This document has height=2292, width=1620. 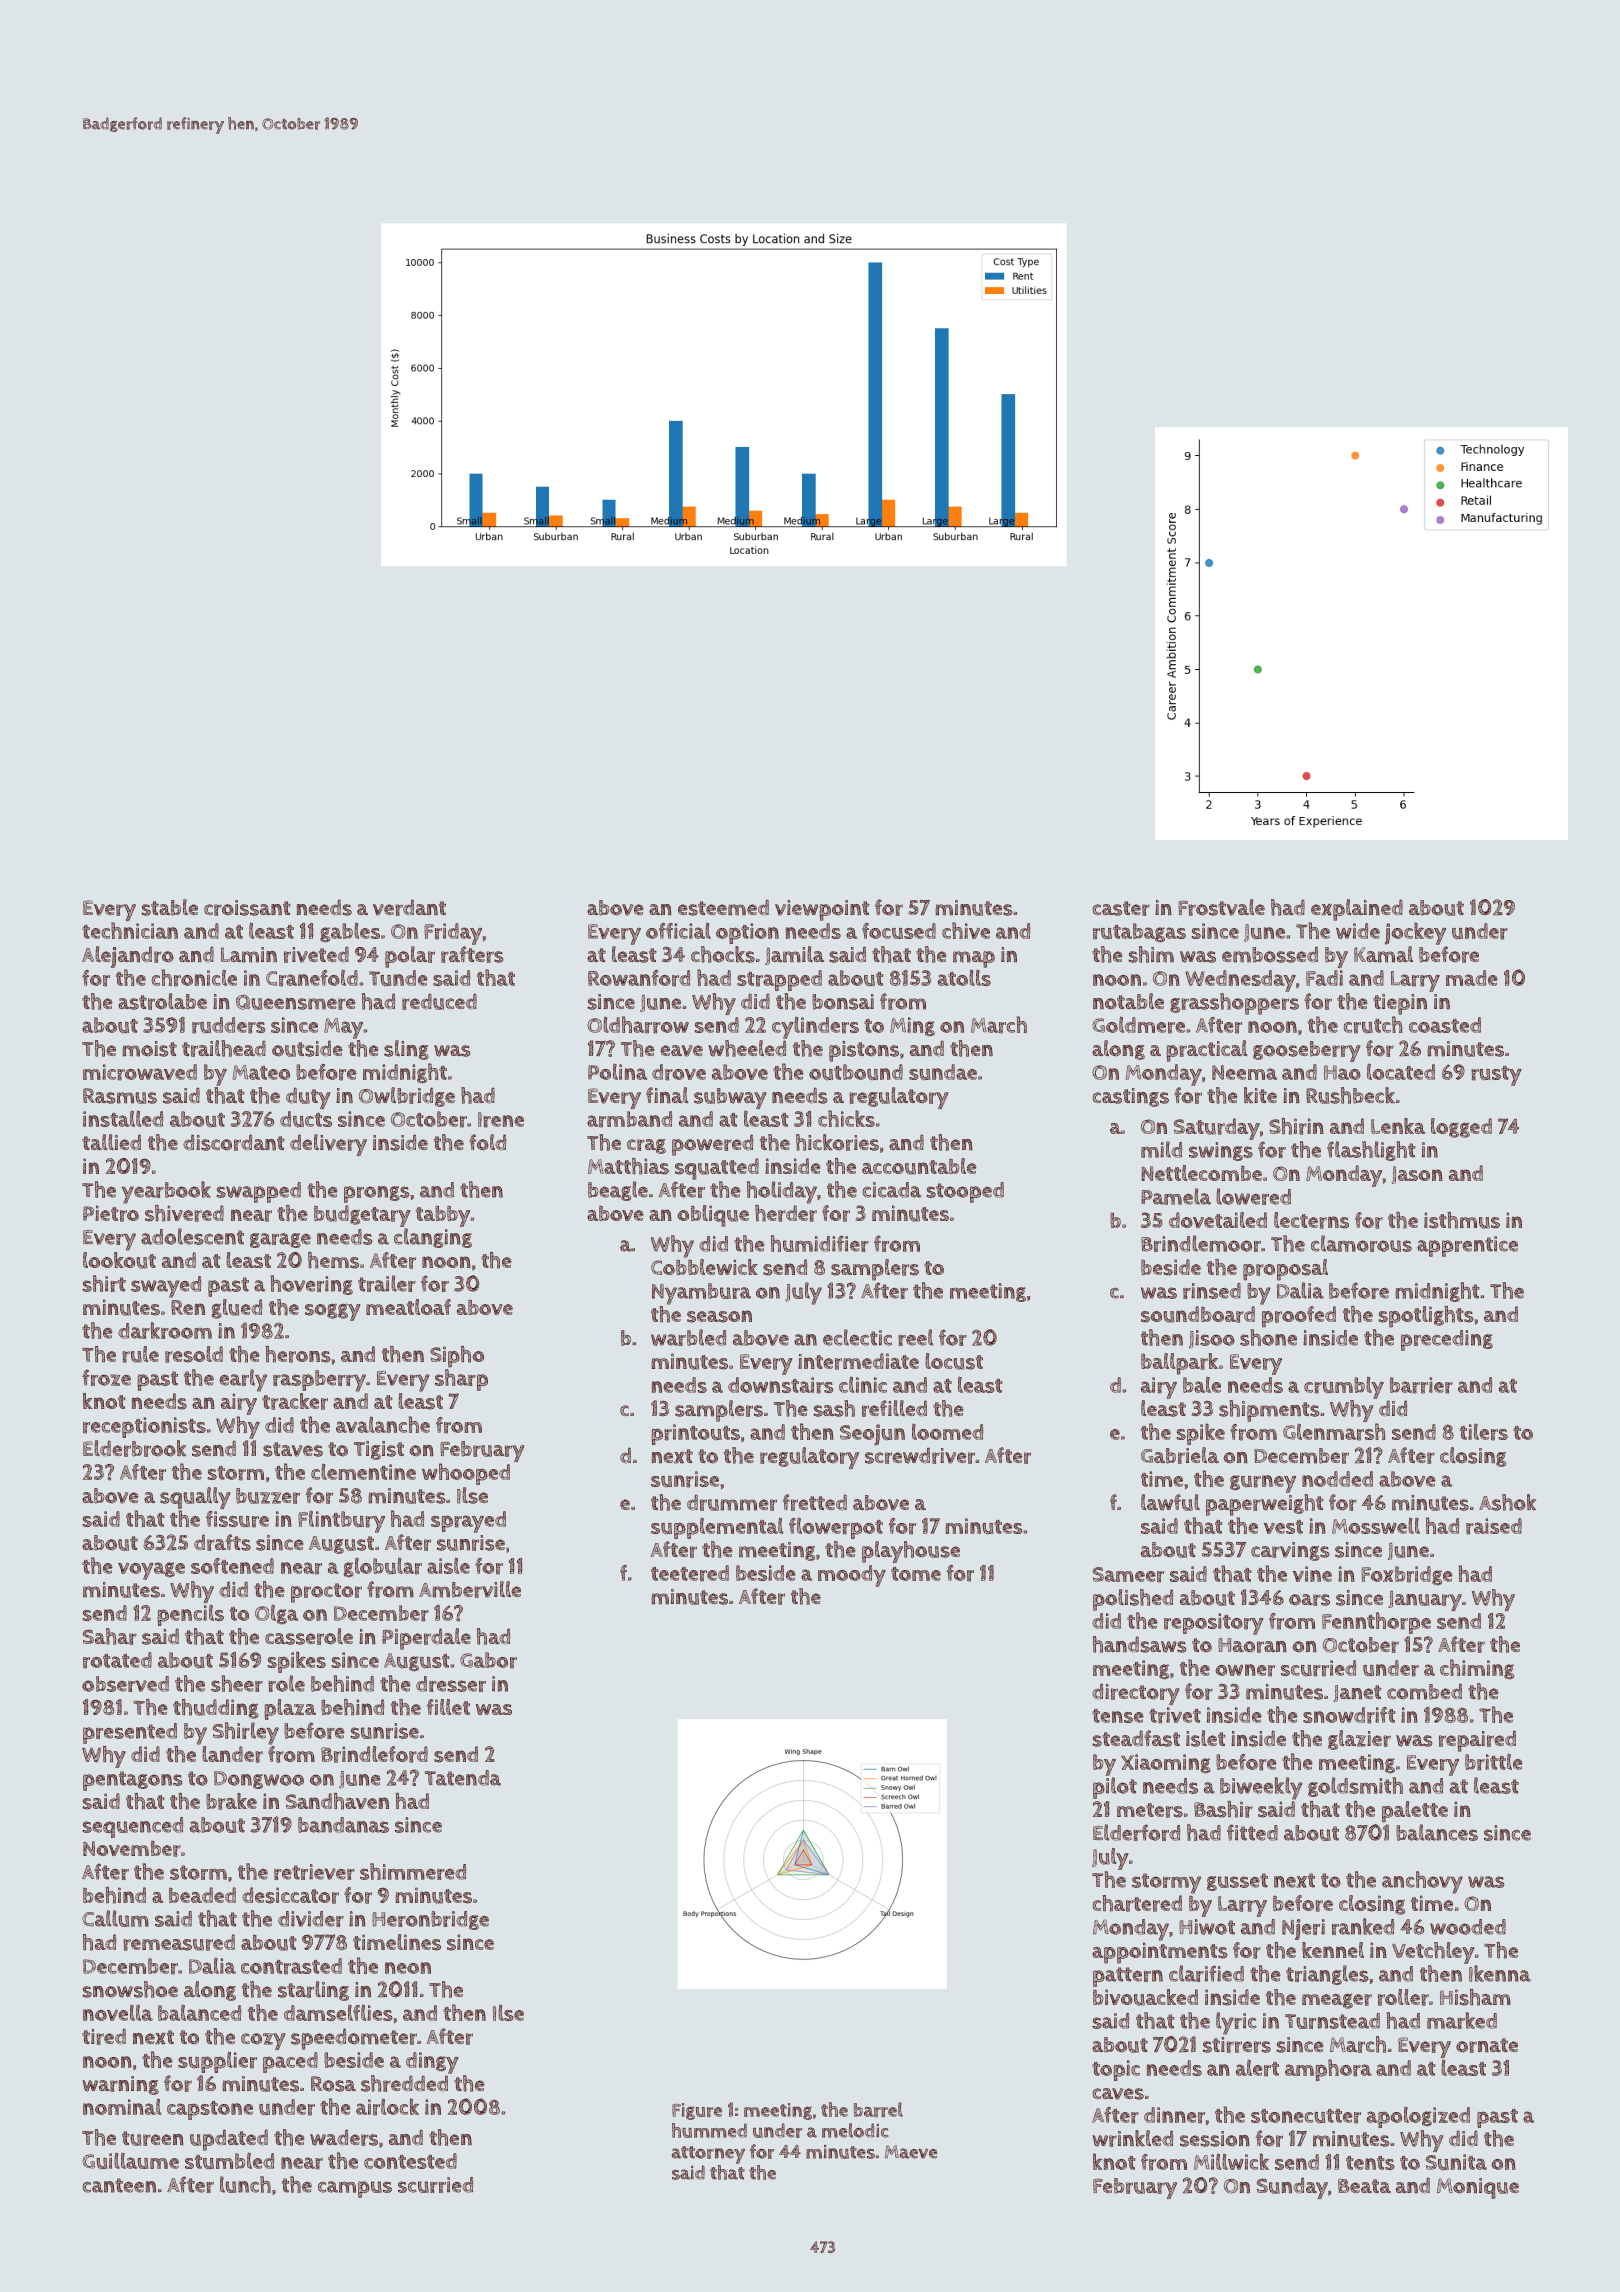 What do you see at coordinates (1161, 1149) in the document?
I see `mild` at bounding box center [1161, 1149].
